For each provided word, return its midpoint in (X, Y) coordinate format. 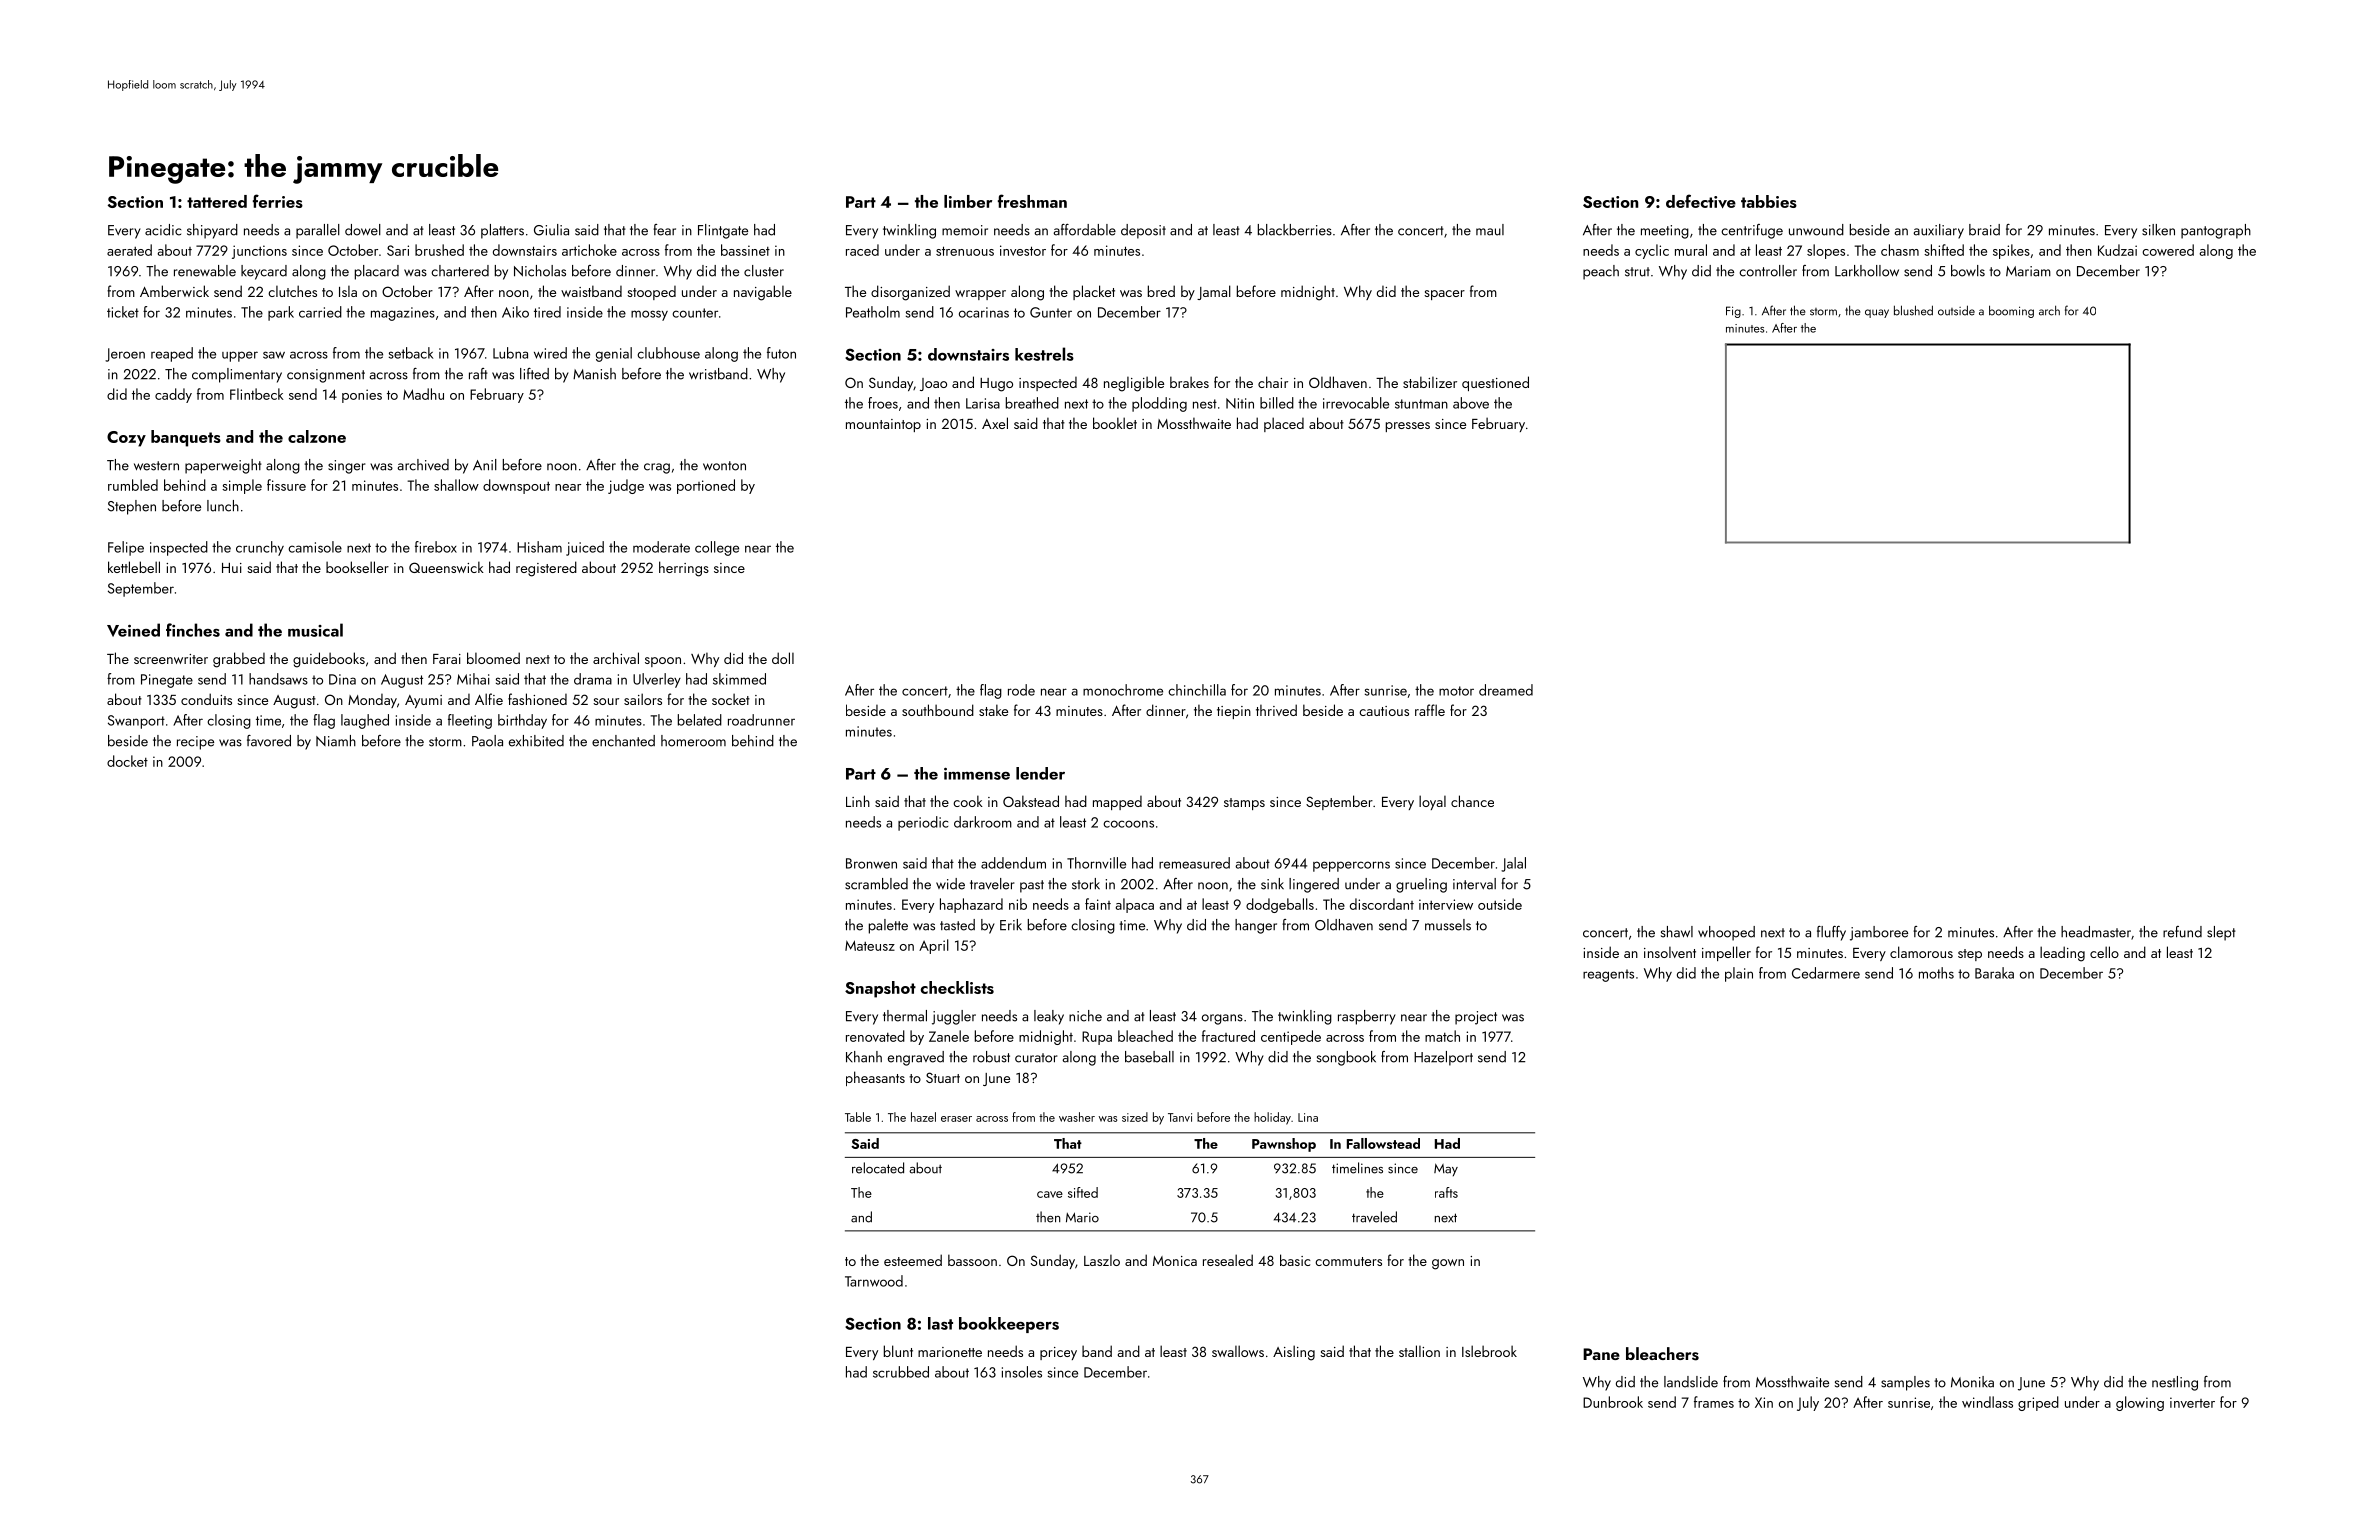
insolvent (1670, 952)
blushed (1913, 310)
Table (858, 1117)
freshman (1032, 201)
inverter (2192, 1402)
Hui (232, 568)
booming (2011, 311)
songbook (1346, 1058)
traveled (1374, 1217)
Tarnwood (874, 1281)
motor (1456, 691)
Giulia (551, 230)
